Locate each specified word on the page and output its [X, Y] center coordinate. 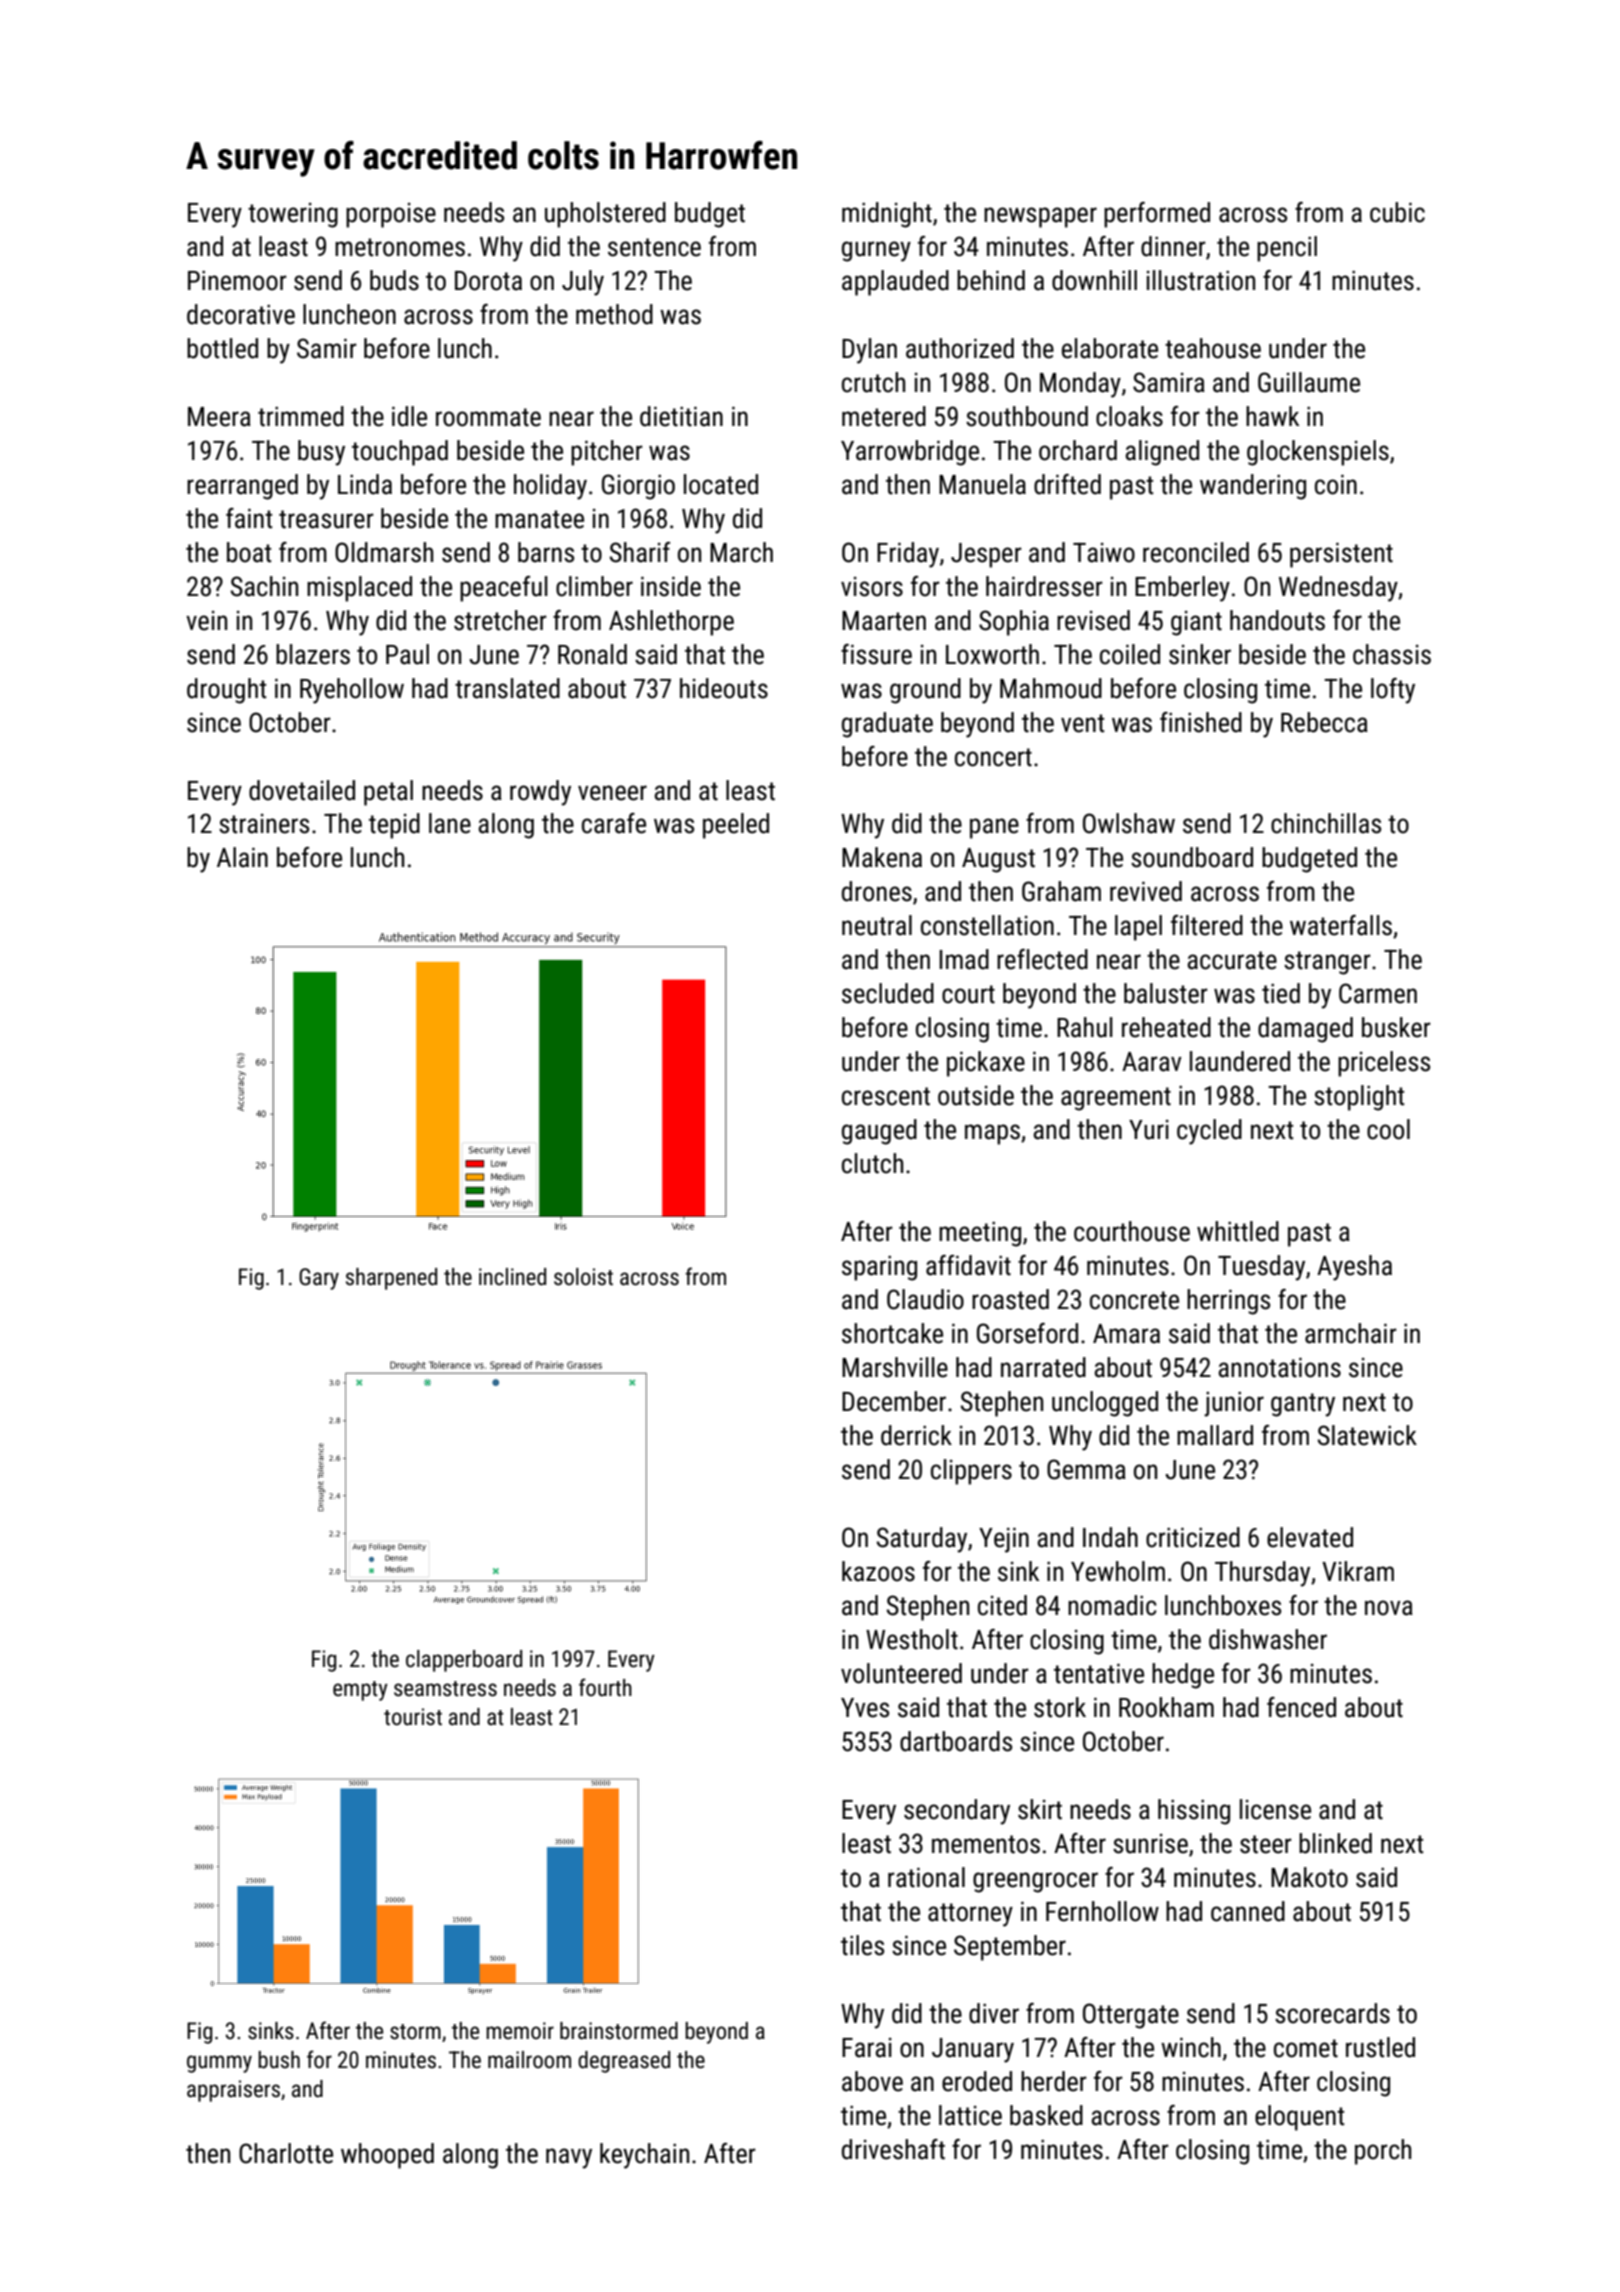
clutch [872, 1163]
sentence [654, 247]
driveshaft [893, 2149]
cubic [1397, 212]
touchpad [400, 453]
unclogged [1105, 1404]
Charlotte [286, 2153]
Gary [319, 1279]
